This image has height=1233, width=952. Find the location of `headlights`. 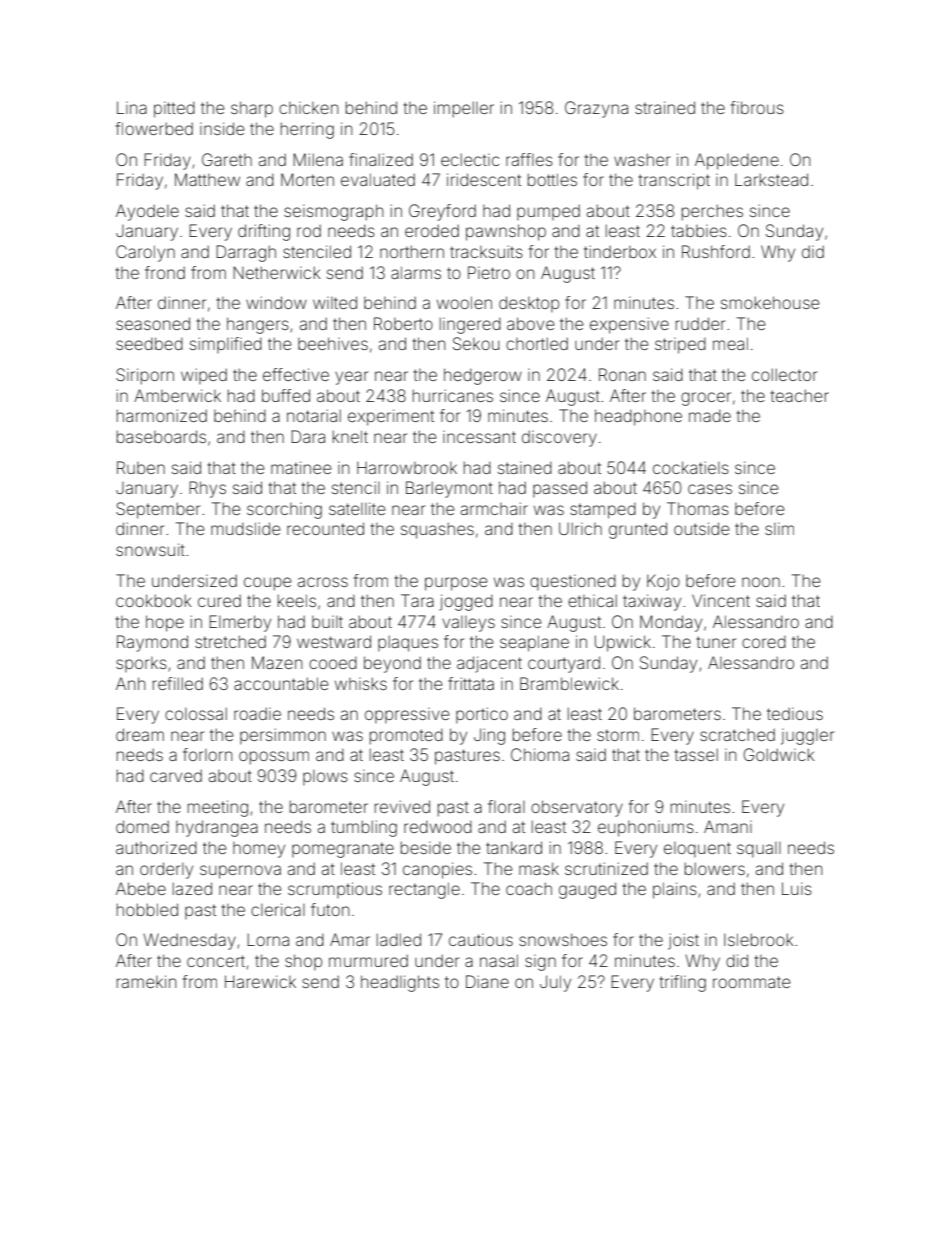

headlights is located at coordinates (400, 983).
